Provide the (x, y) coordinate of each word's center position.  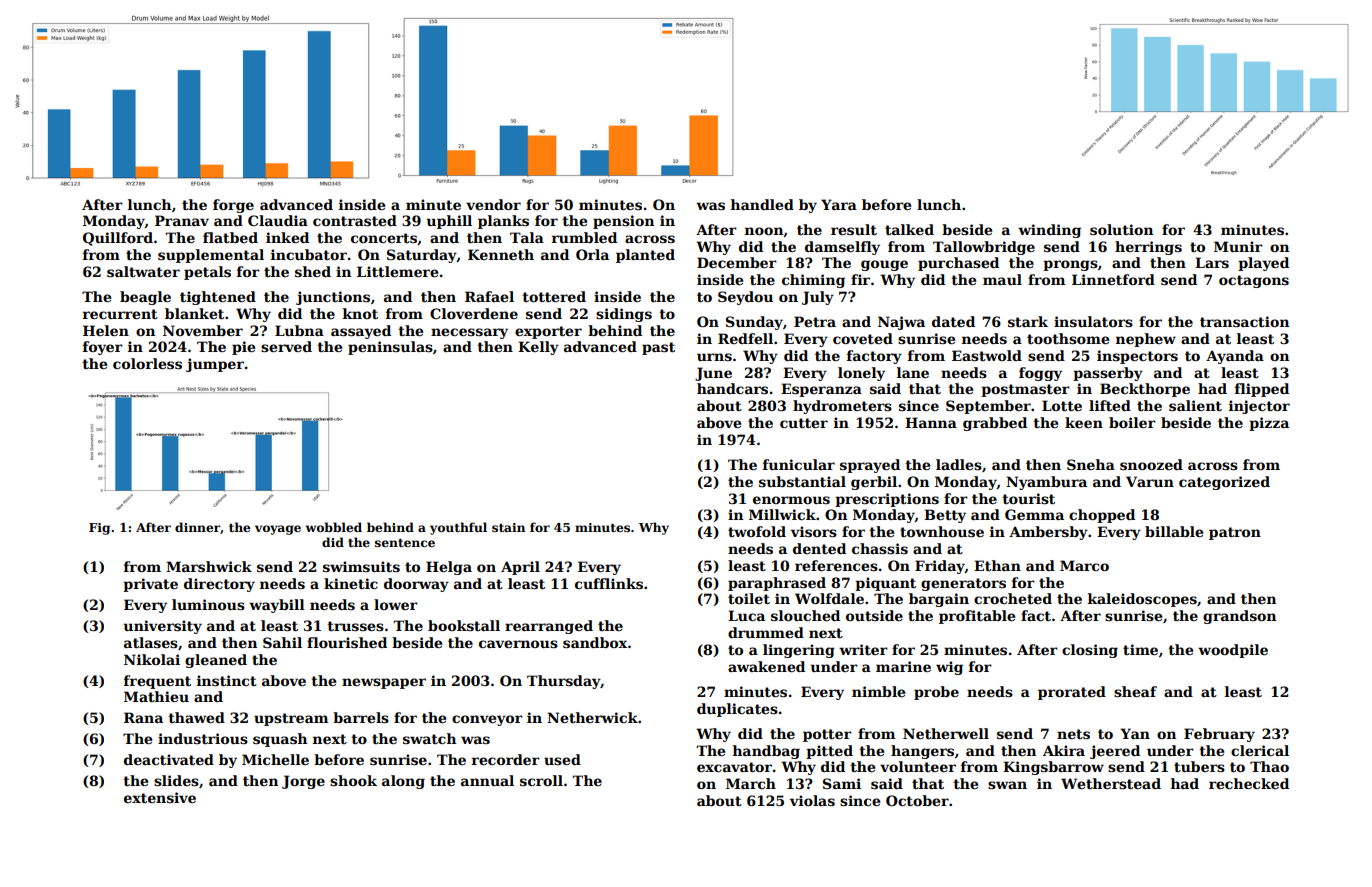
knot (360, 313)
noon (764, 232)
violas (812, 800)
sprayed (870, 466)
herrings (1148, 248)
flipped (1262, 390)
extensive (160, 797)
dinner (197, 527)
